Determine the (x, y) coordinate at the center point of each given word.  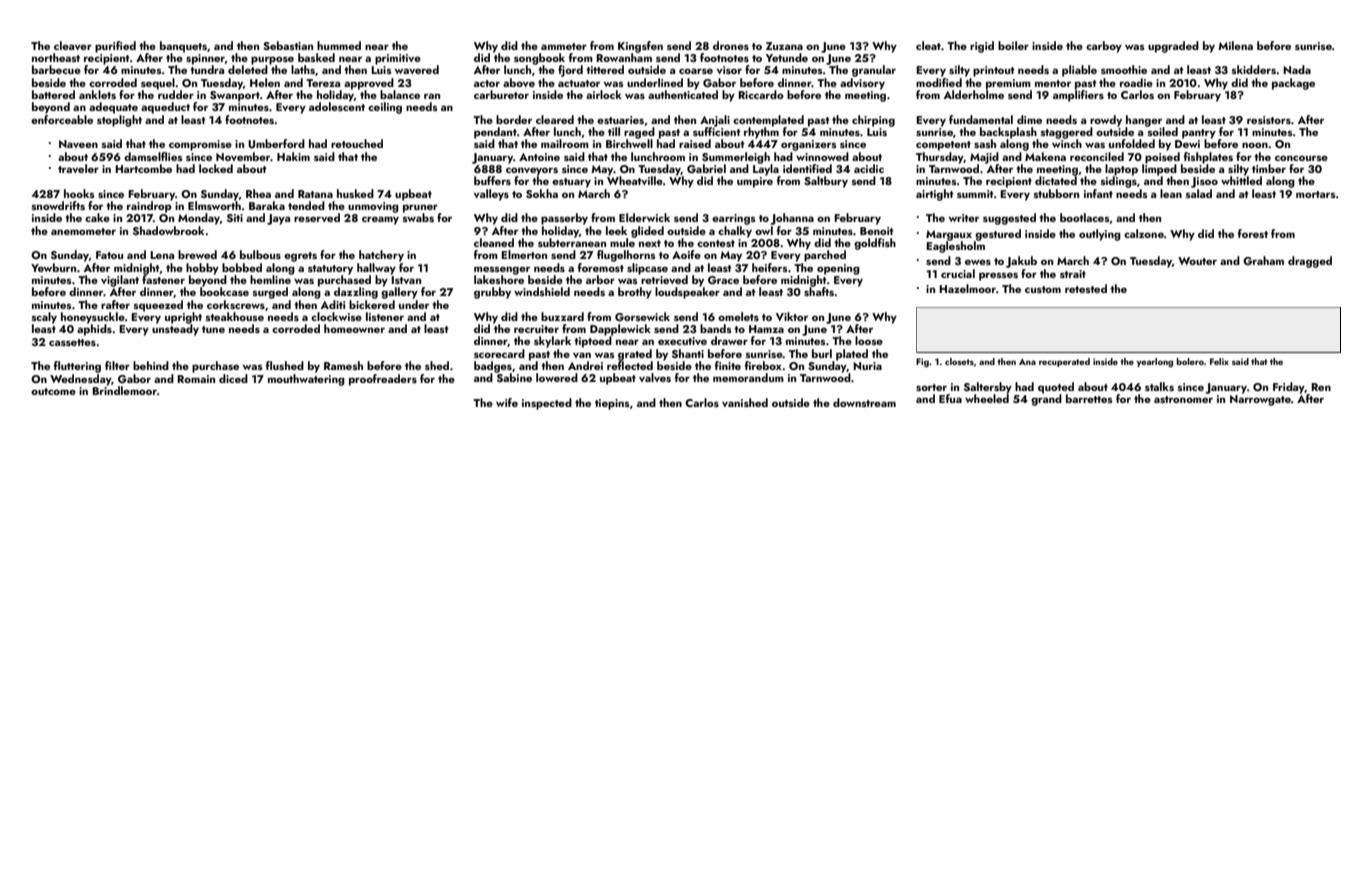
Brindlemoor (124, 390)
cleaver (73, 45)
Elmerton (524, 254)
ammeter (564, 46)
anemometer (83, 231)
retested (1086, 288)
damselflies (153, 156)
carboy (1104, 47)
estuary (571, 183)
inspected (547, 404)
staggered (1067, 133)
